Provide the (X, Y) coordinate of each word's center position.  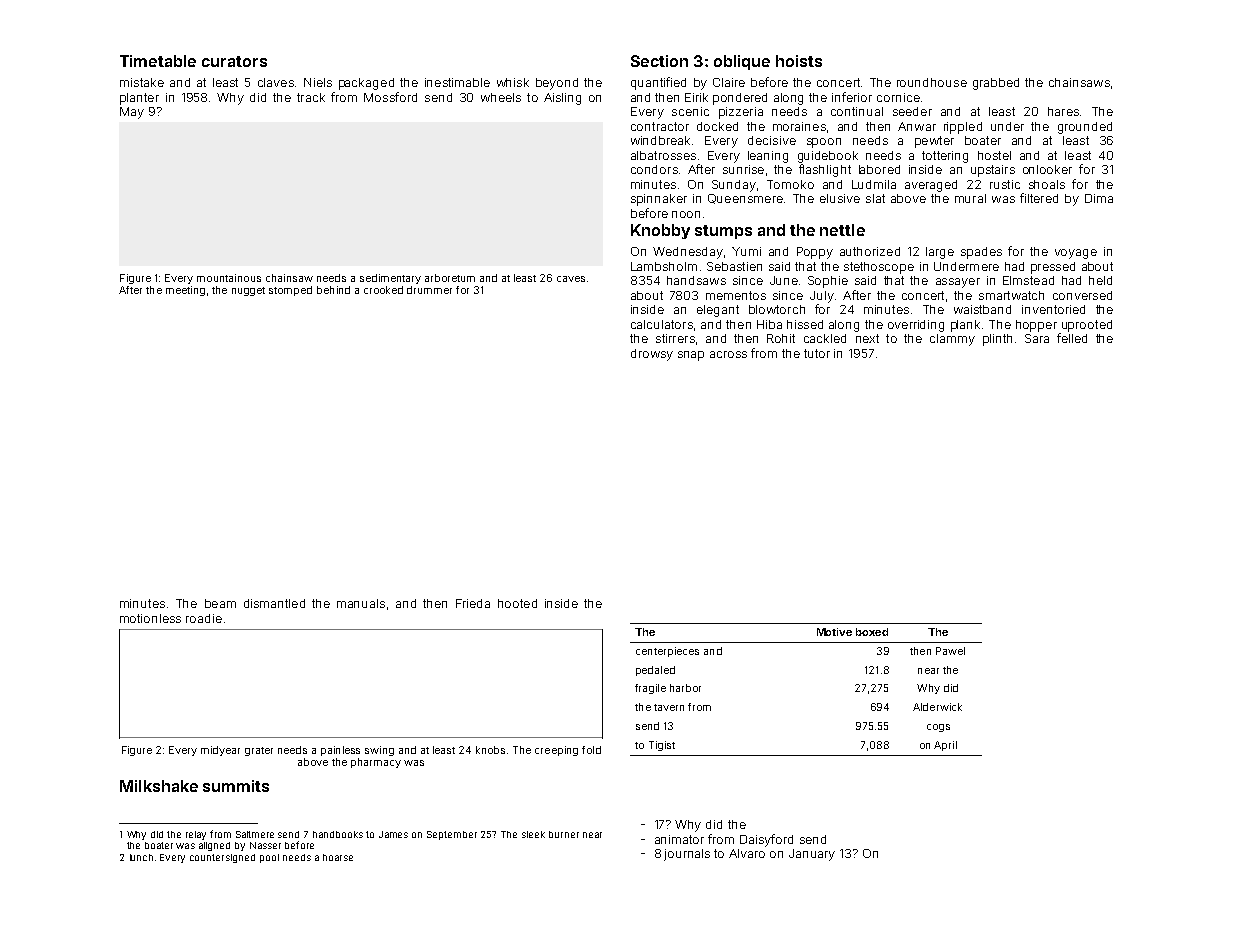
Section (659, 61)
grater (259, 751)
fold (591, 750)
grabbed (996, 84)
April (945, 746)
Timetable (158, 61)
